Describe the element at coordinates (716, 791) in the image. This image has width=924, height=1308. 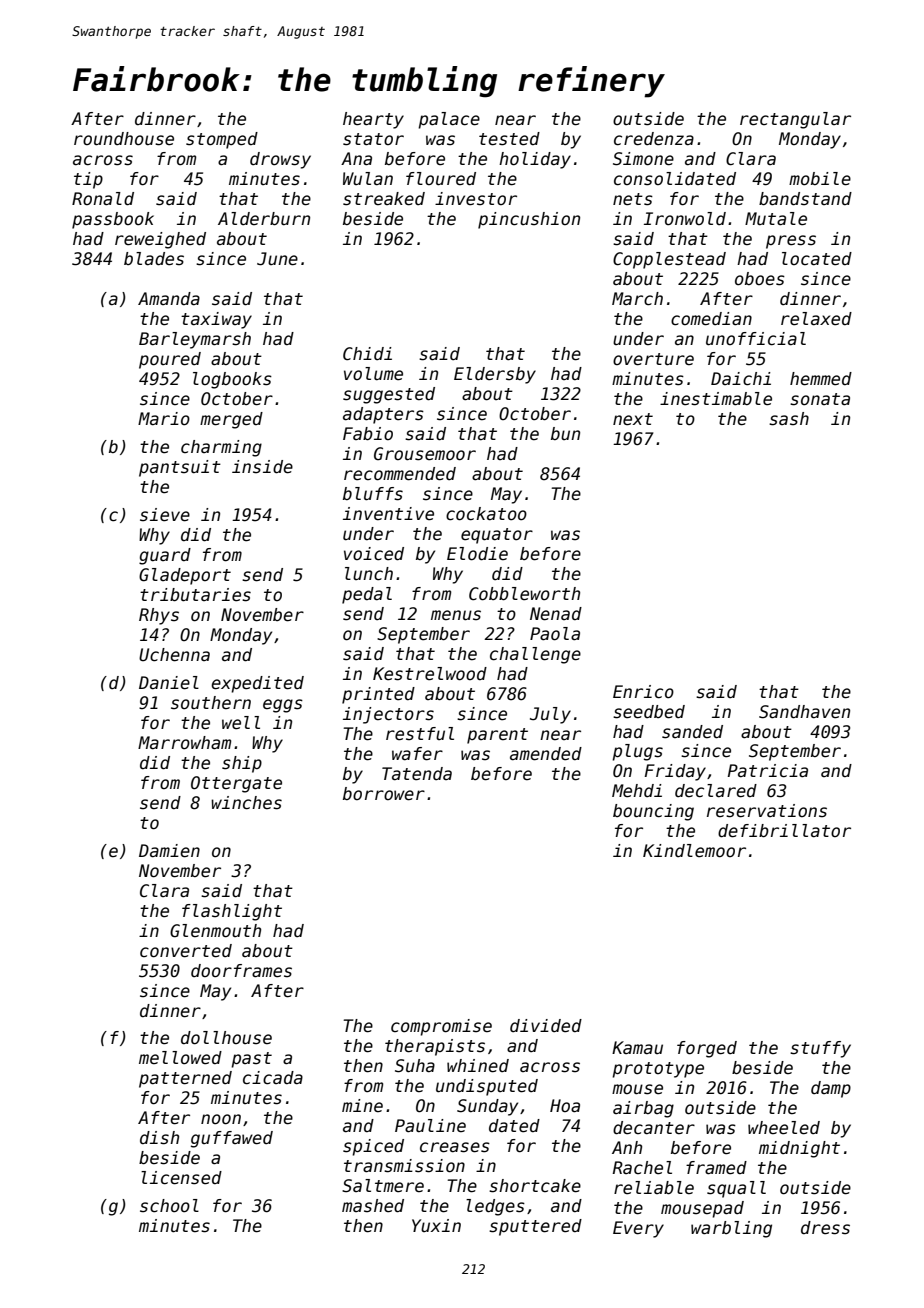
I see `declared` at that location.
